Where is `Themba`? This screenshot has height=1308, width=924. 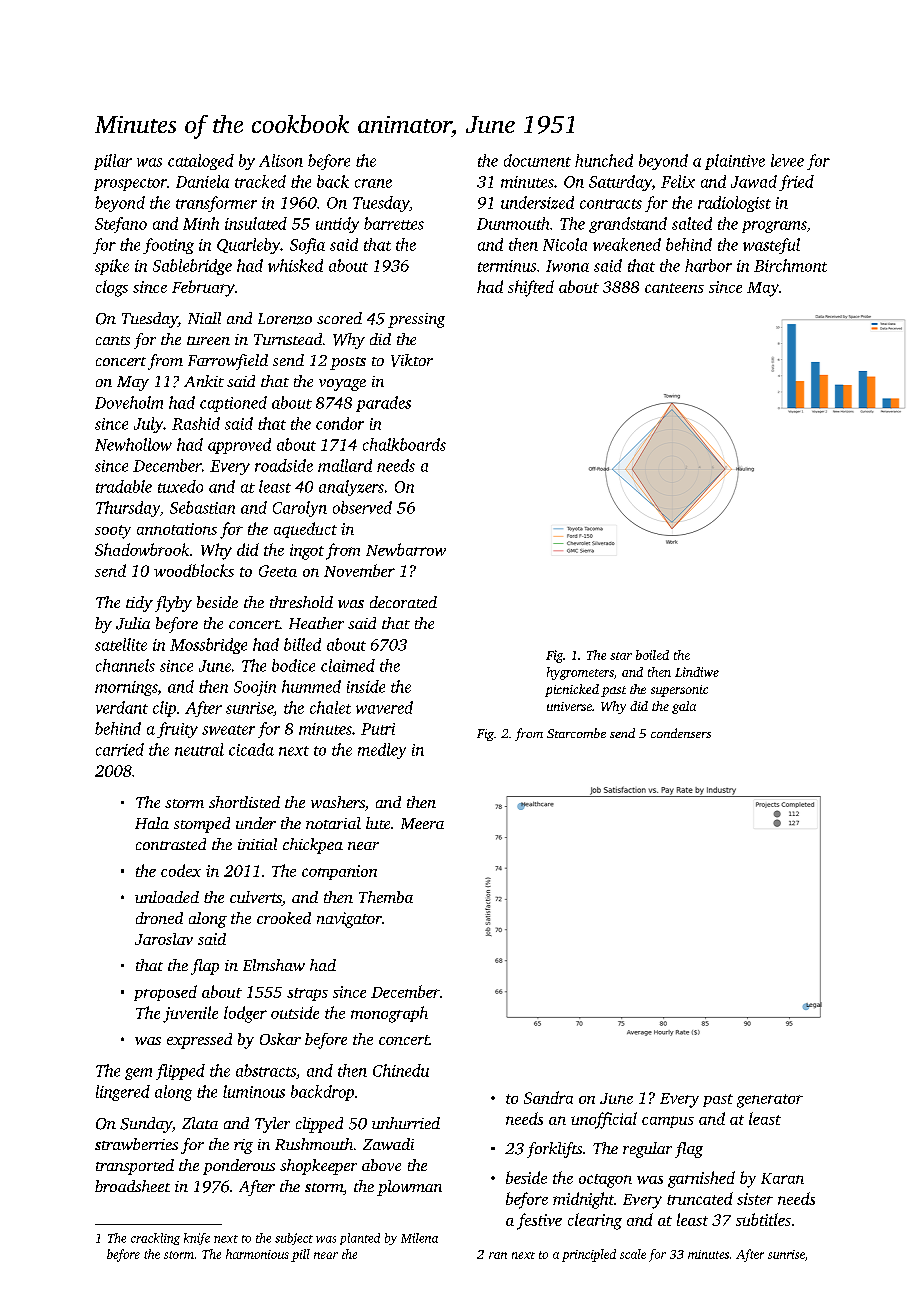
Themba is located at coordinates (386, 897).
